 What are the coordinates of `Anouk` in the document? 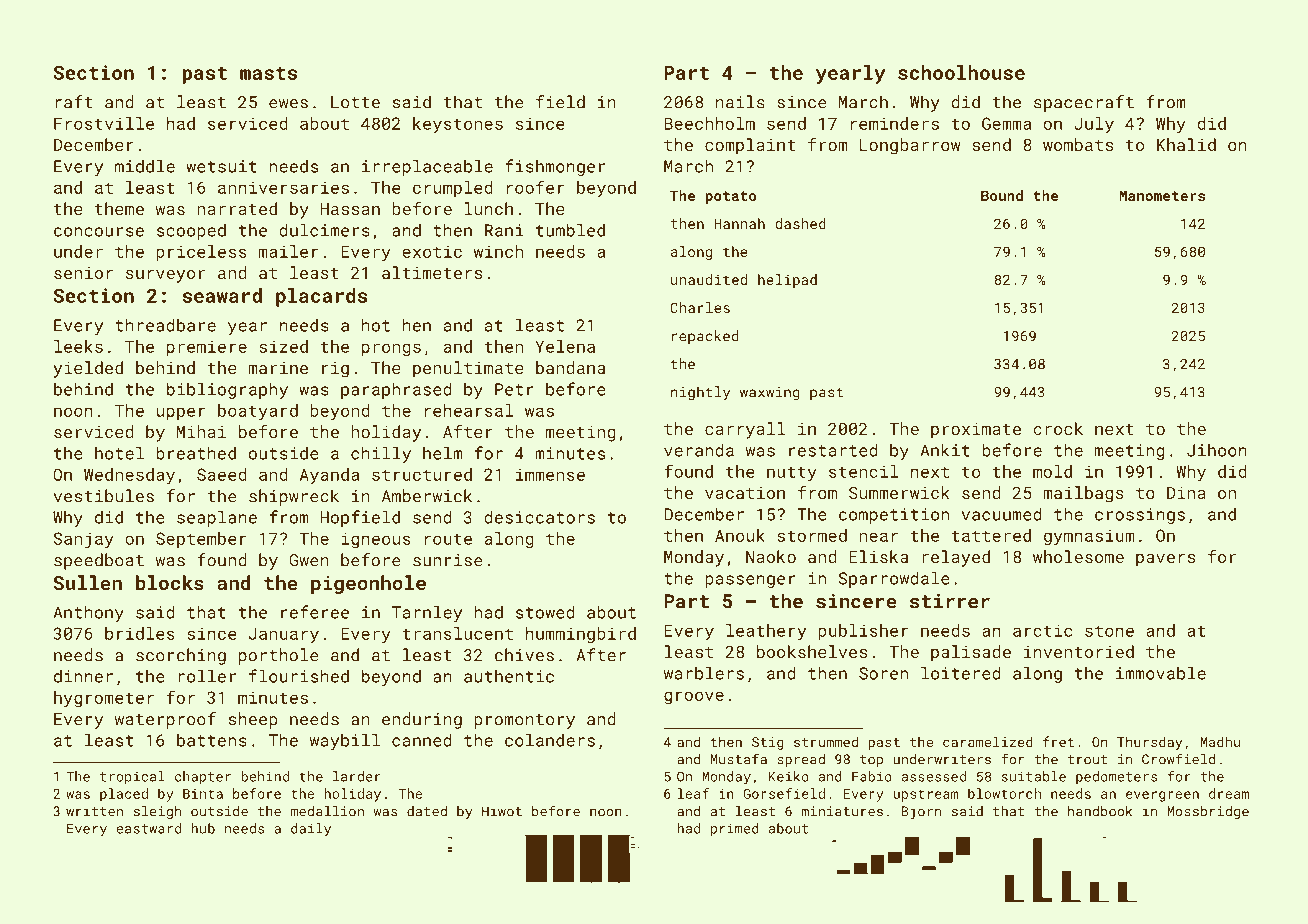 It's located at (740, 535).
